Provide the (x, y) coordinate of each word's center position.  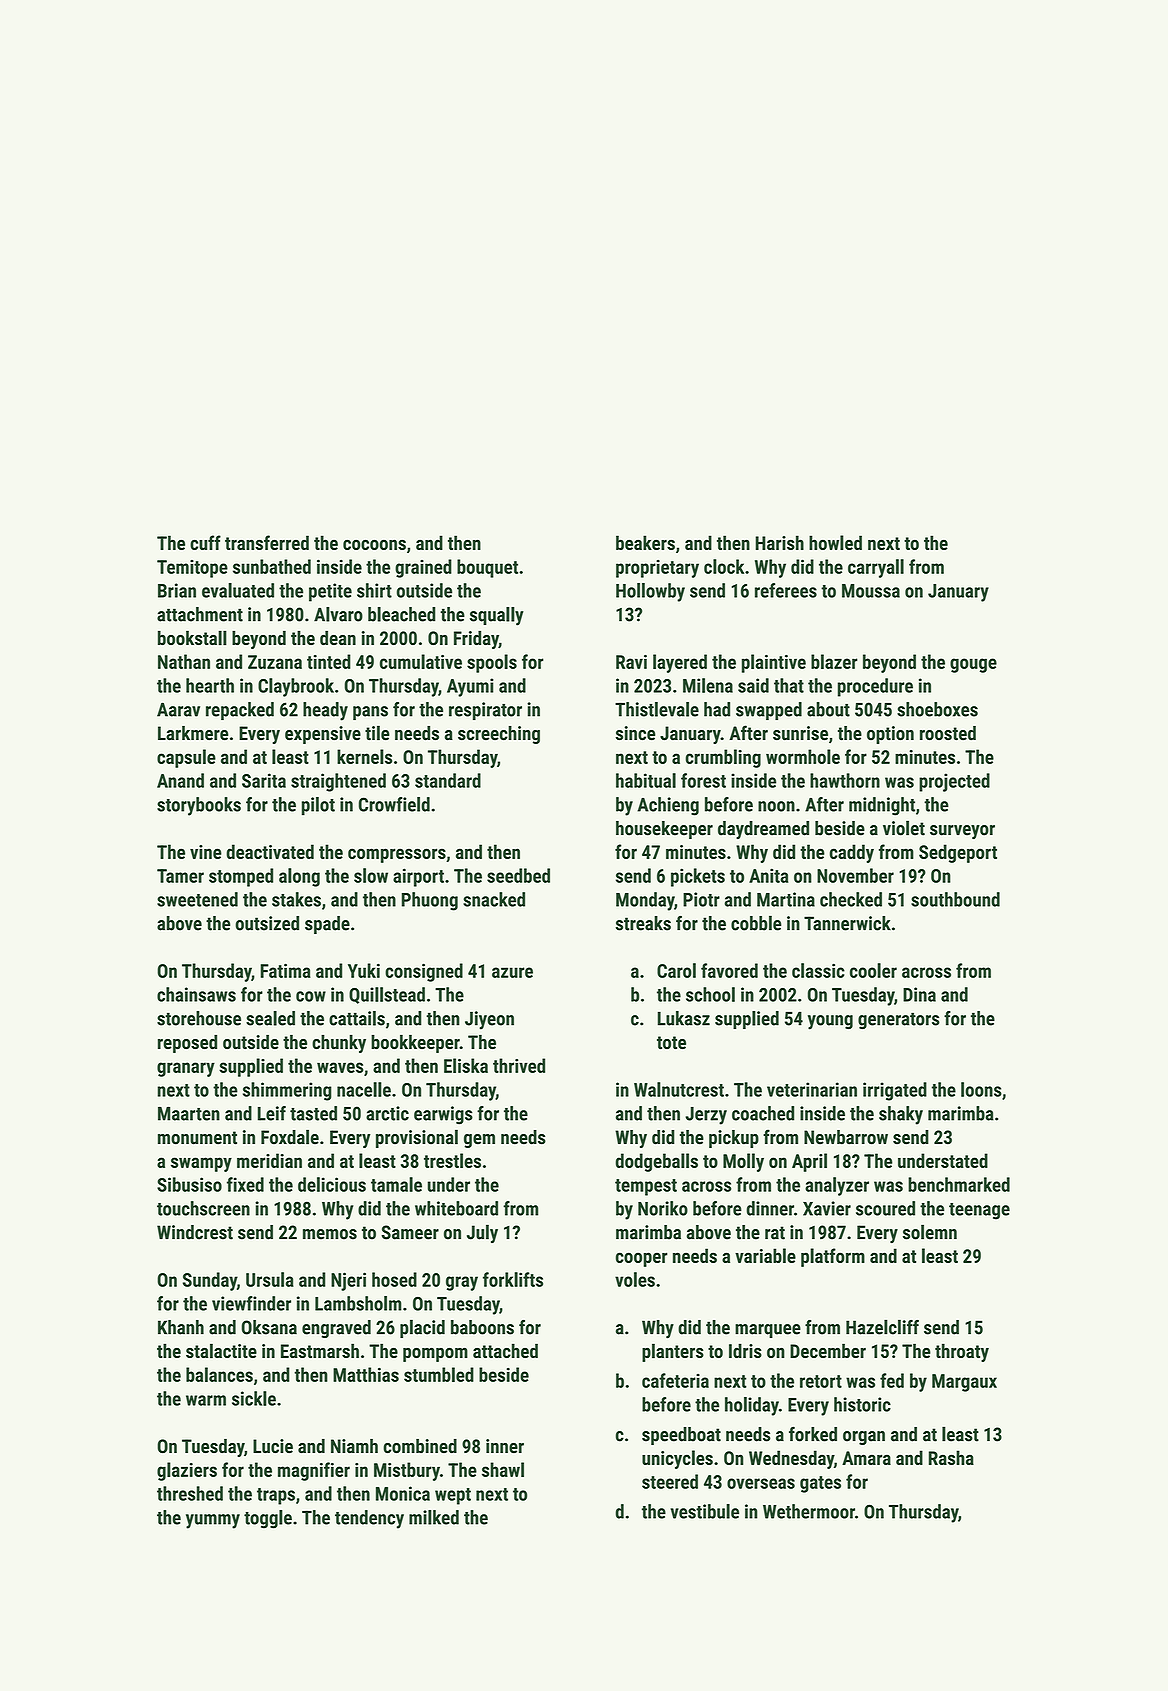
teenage (979, 1211)
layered (680, 663)
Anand (180, 780)
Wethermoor (809, 1511)
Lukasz (684, 1018)
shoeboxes (937, 709)
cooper (641, 1259)
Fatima (286, 970)
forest (703, 780)
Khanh (181, 1327)
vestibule (705, 1511)
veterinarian (812, 1089)
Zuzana (275, 662)
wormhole (803, 756)
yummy (213, 1521)
